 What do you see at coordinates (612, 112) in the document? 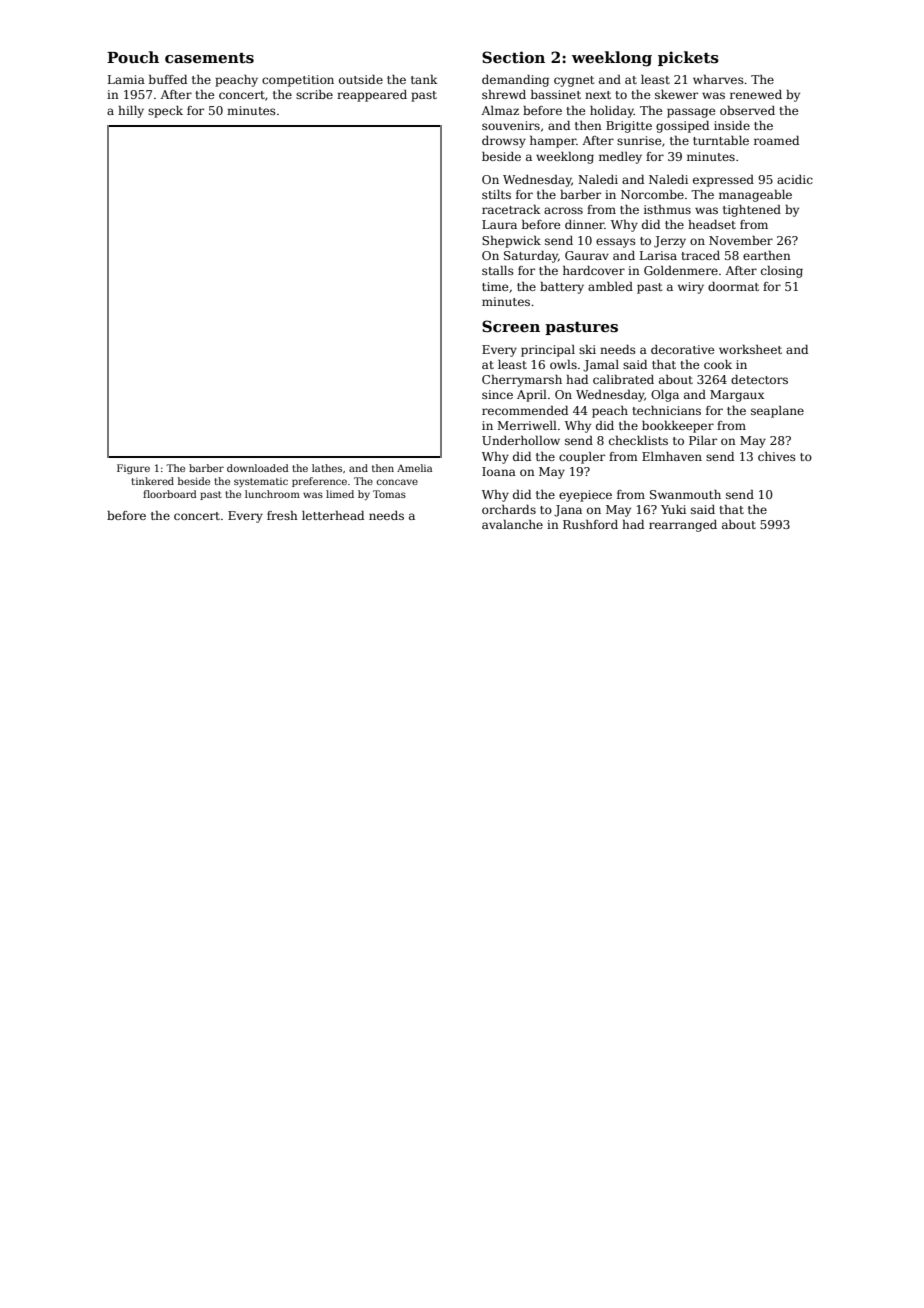
I see `holiday` at bounding box center [612, 112].
